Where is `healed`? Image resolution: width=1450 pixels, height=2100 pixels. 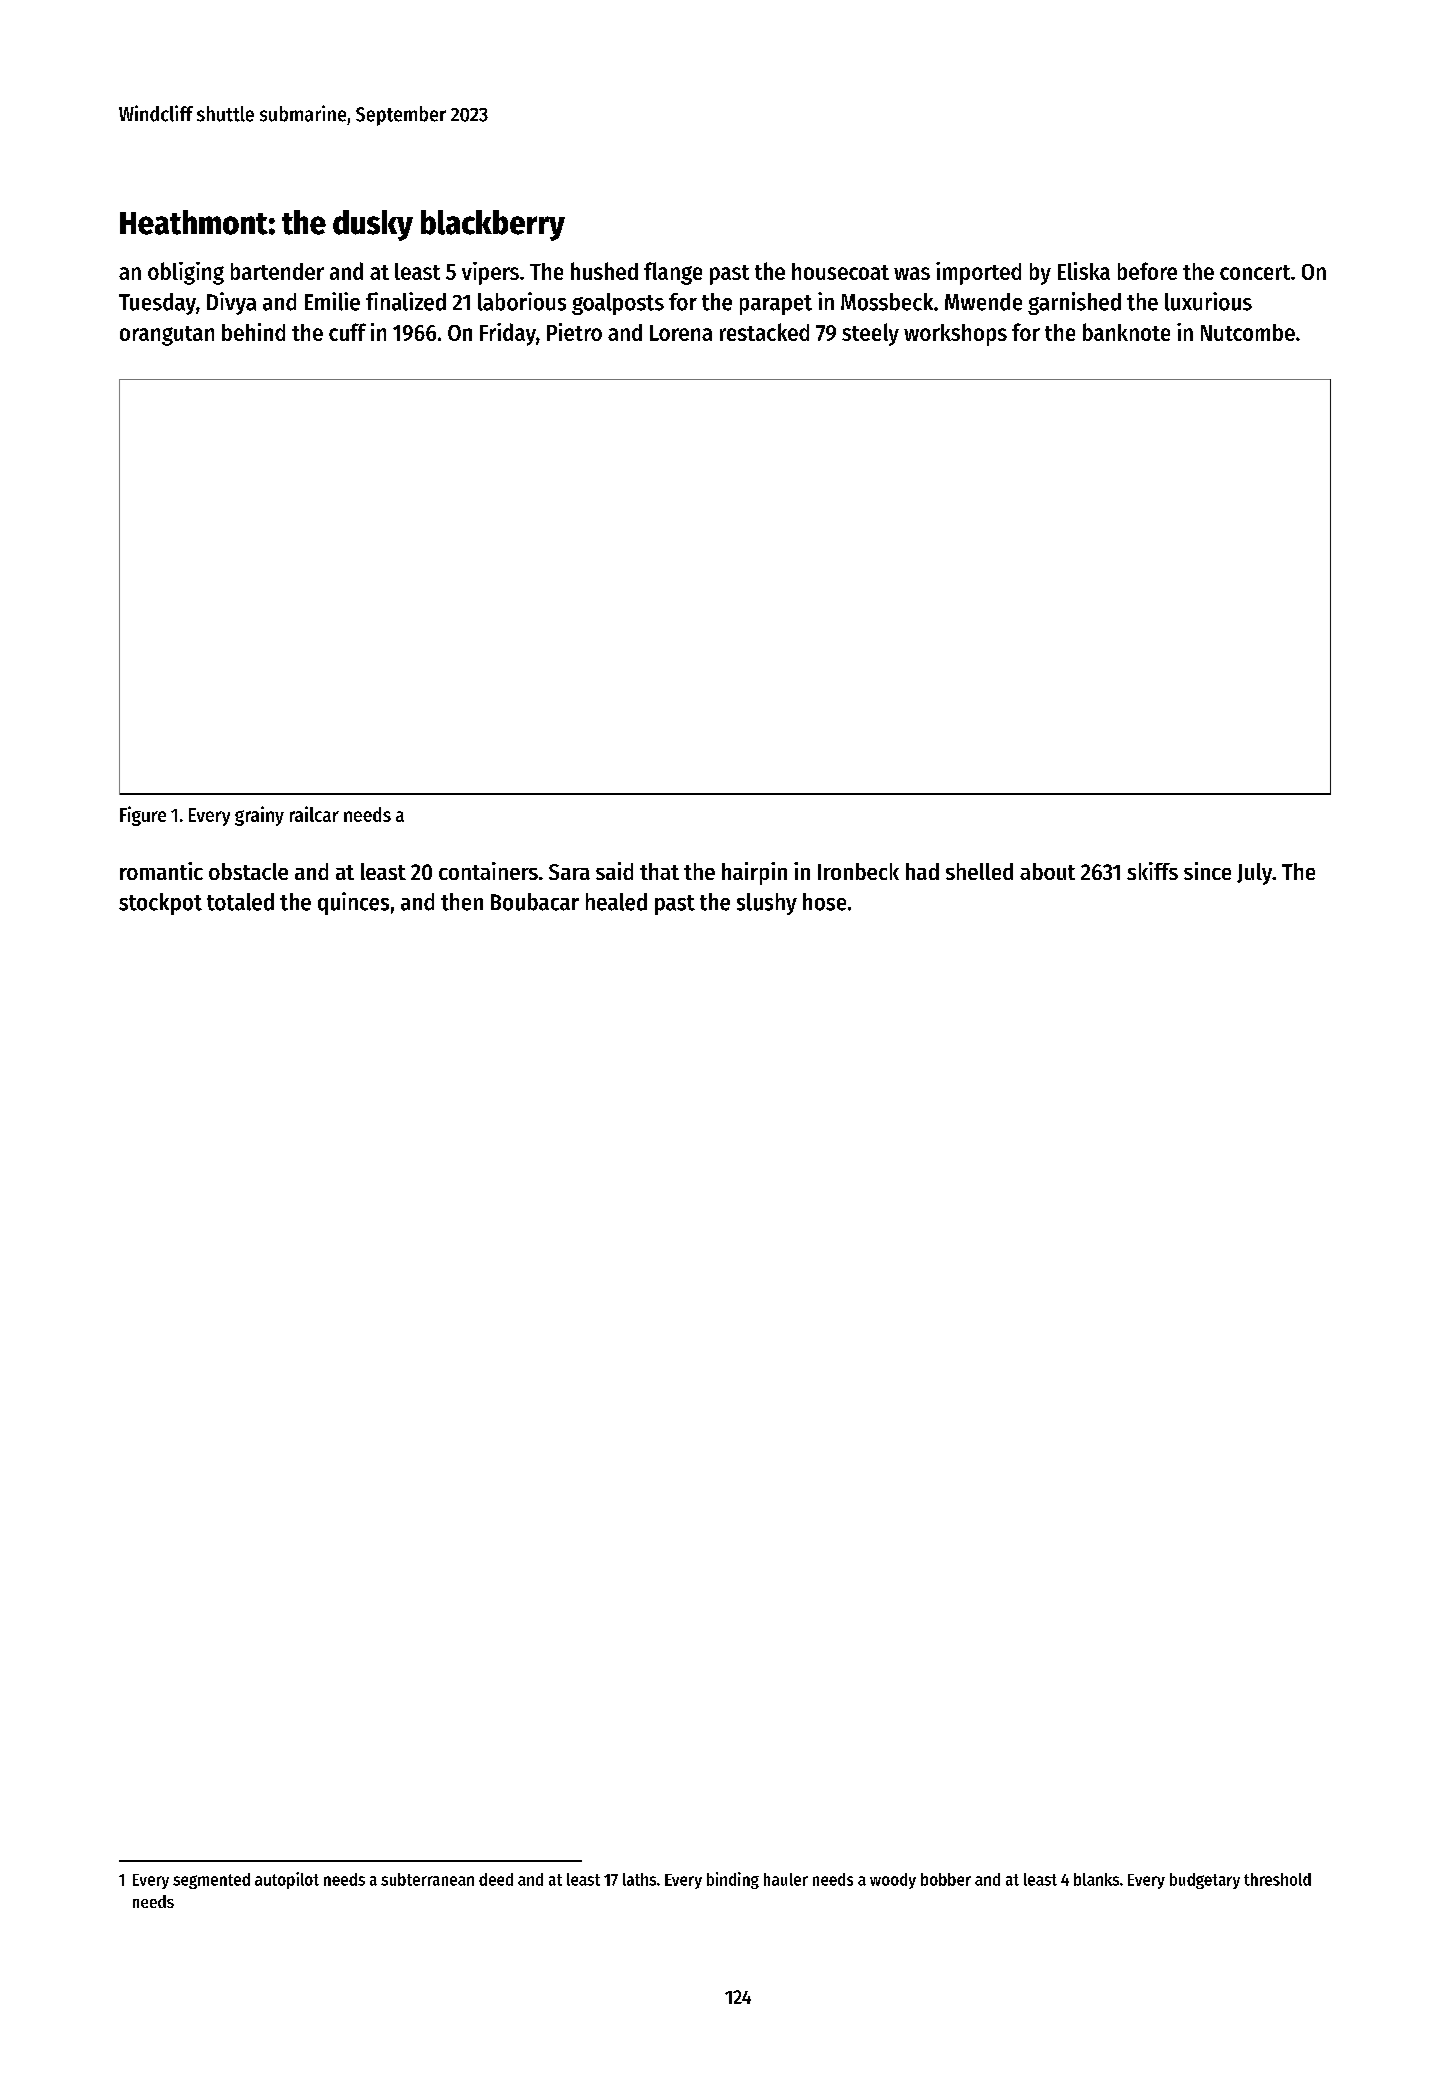 healed is located at coordinates (616, 902).
